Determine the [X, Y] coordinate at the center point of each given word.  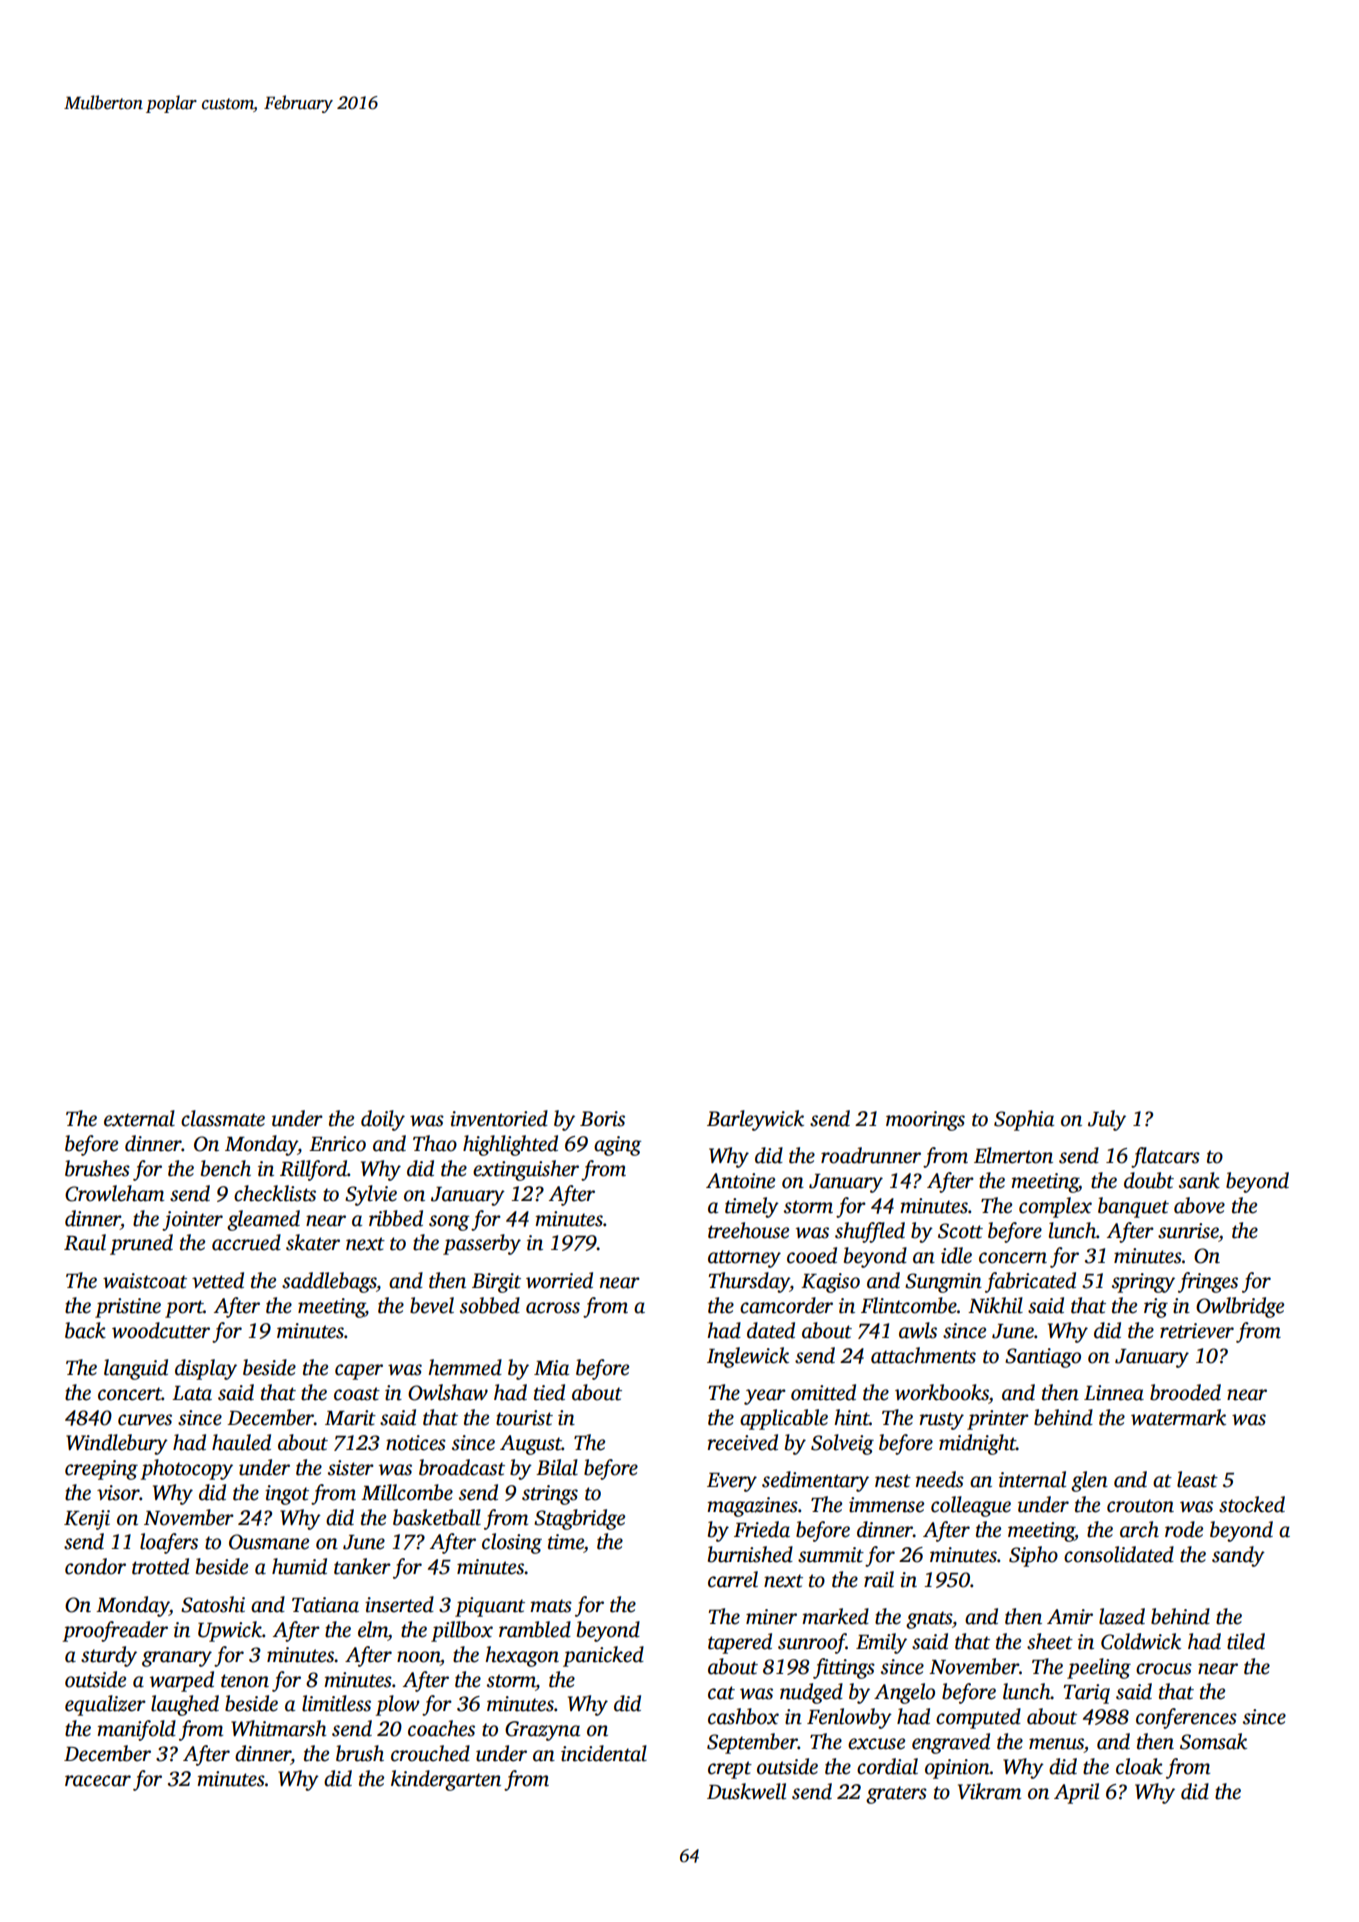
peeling [1099, 1668]
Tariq [1086, 1694]
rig [1156, 1308]
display [206, 1369]
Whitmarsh [278, 1728]
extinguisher [526, 1170]
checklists [275, 1193]
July [1107, 1120]
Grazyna [542, 1731]
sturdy [109, 1656]
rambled [535, 1629]
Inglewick [748, 1357]
